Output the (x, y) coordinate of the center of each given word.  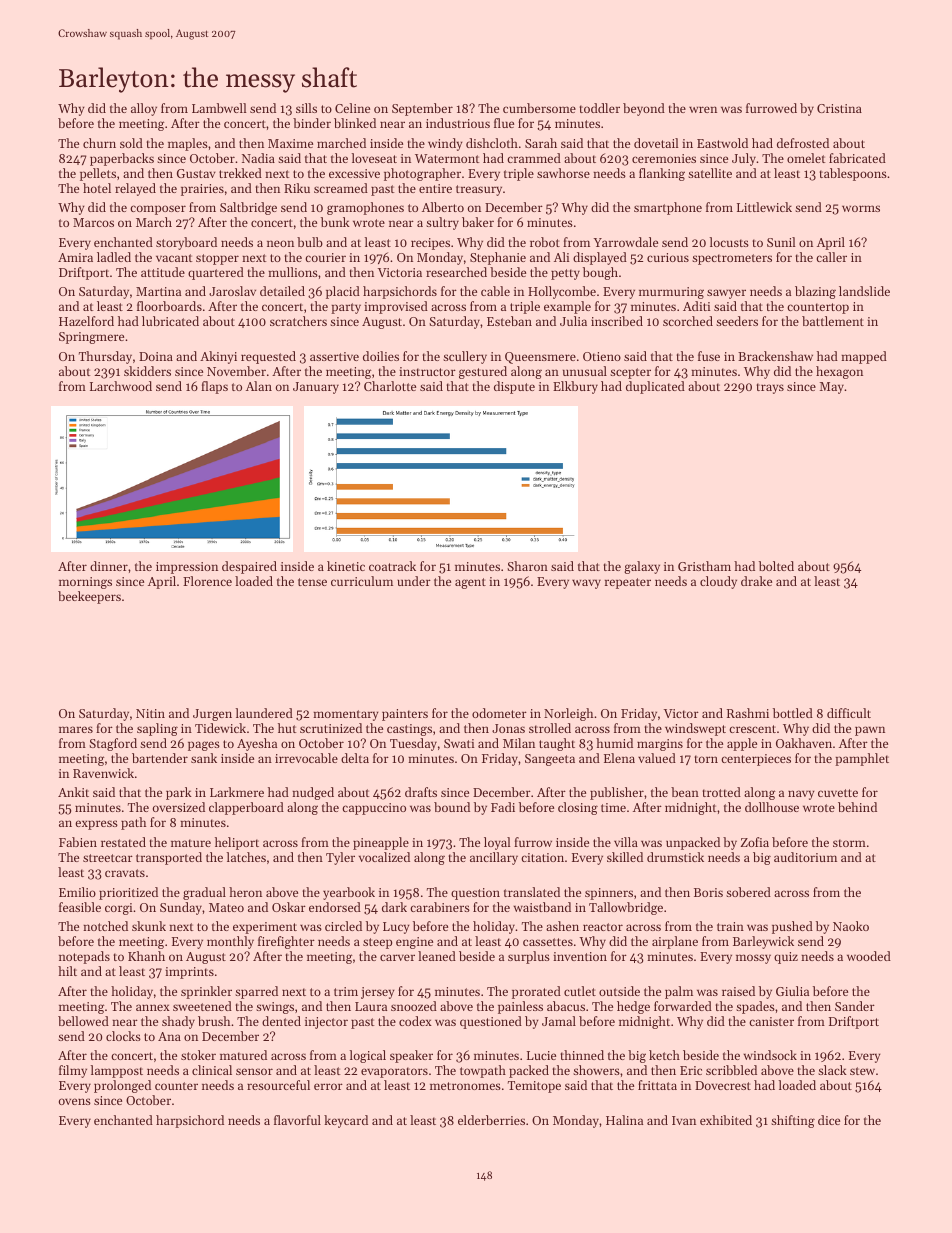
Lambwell (219, 108)
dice (829, 1120)
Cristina (839, 108)
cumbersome (539, 108)
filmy (73, 1071)
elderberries (491, 1120)
